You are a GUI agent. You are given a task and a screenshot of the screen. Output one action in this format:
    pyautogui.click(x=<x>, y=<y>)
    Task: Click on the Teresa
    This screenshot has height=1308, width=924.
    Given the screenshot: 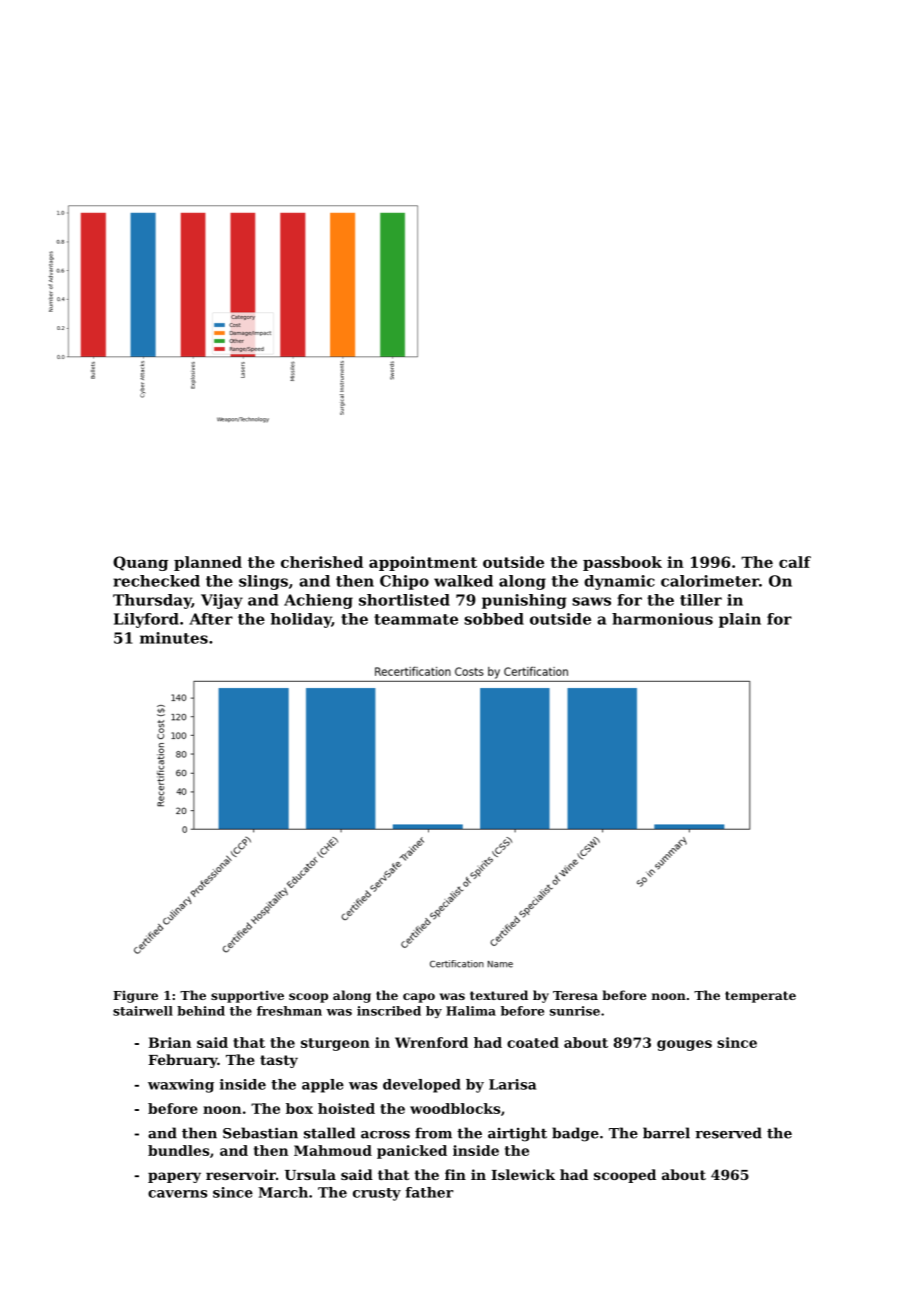 What is the action you would take?
    pyautogui.click(x=575, y=995)
